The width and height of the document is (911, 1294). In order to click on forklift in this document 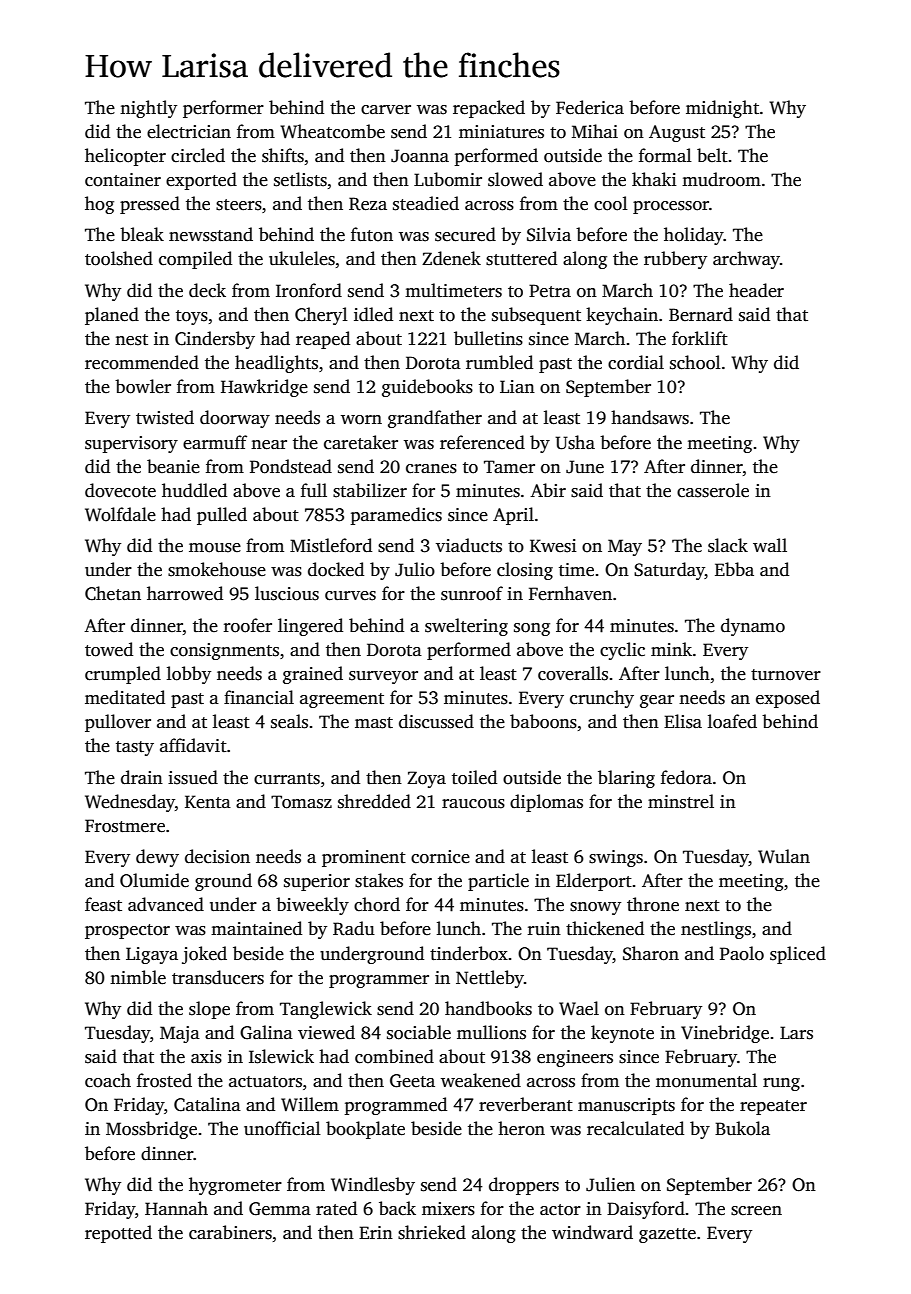, I will do `click(700, 338)`.
